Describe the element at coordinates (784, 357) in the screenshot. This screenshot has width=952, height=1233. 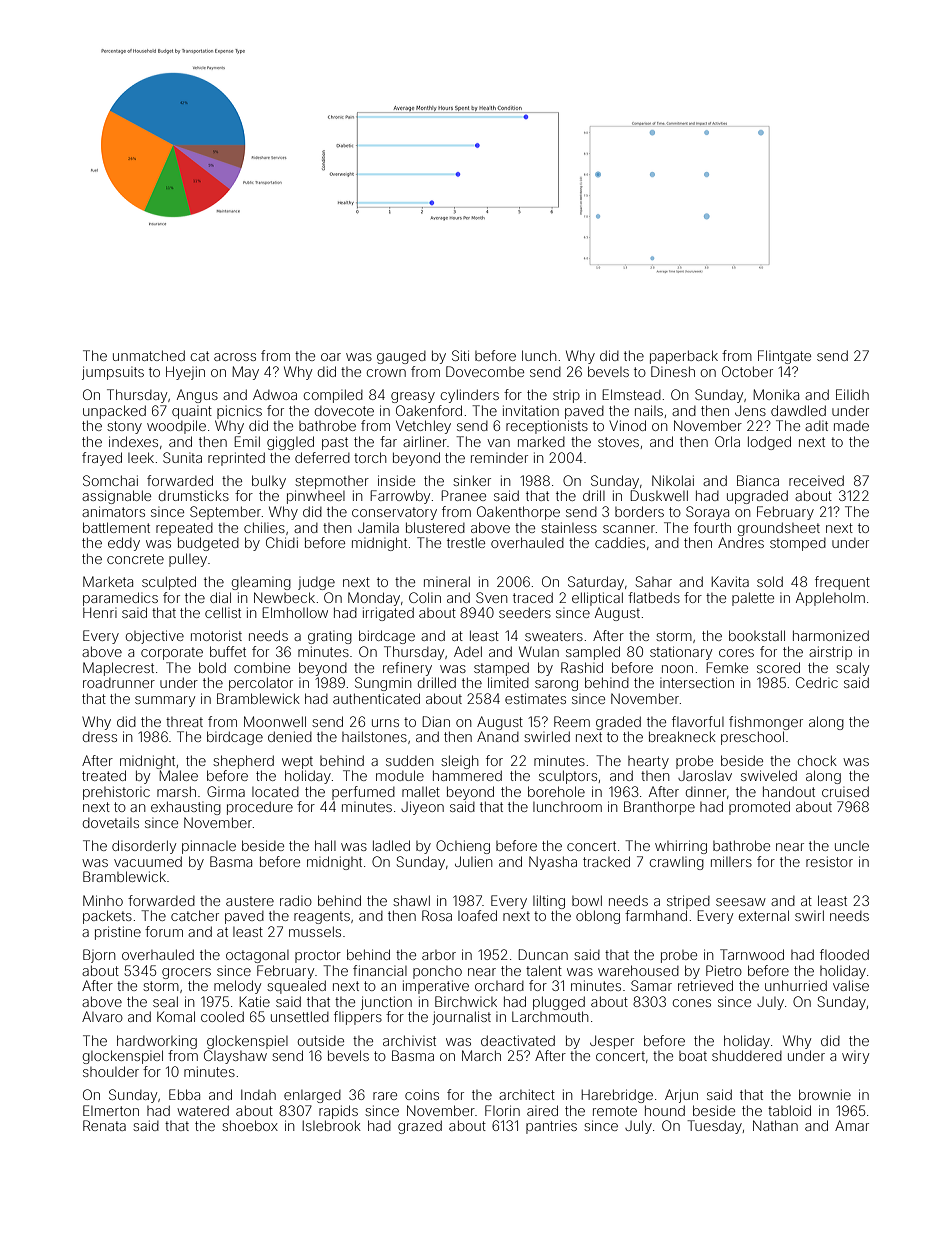
I see `Flintgate` at that location.
